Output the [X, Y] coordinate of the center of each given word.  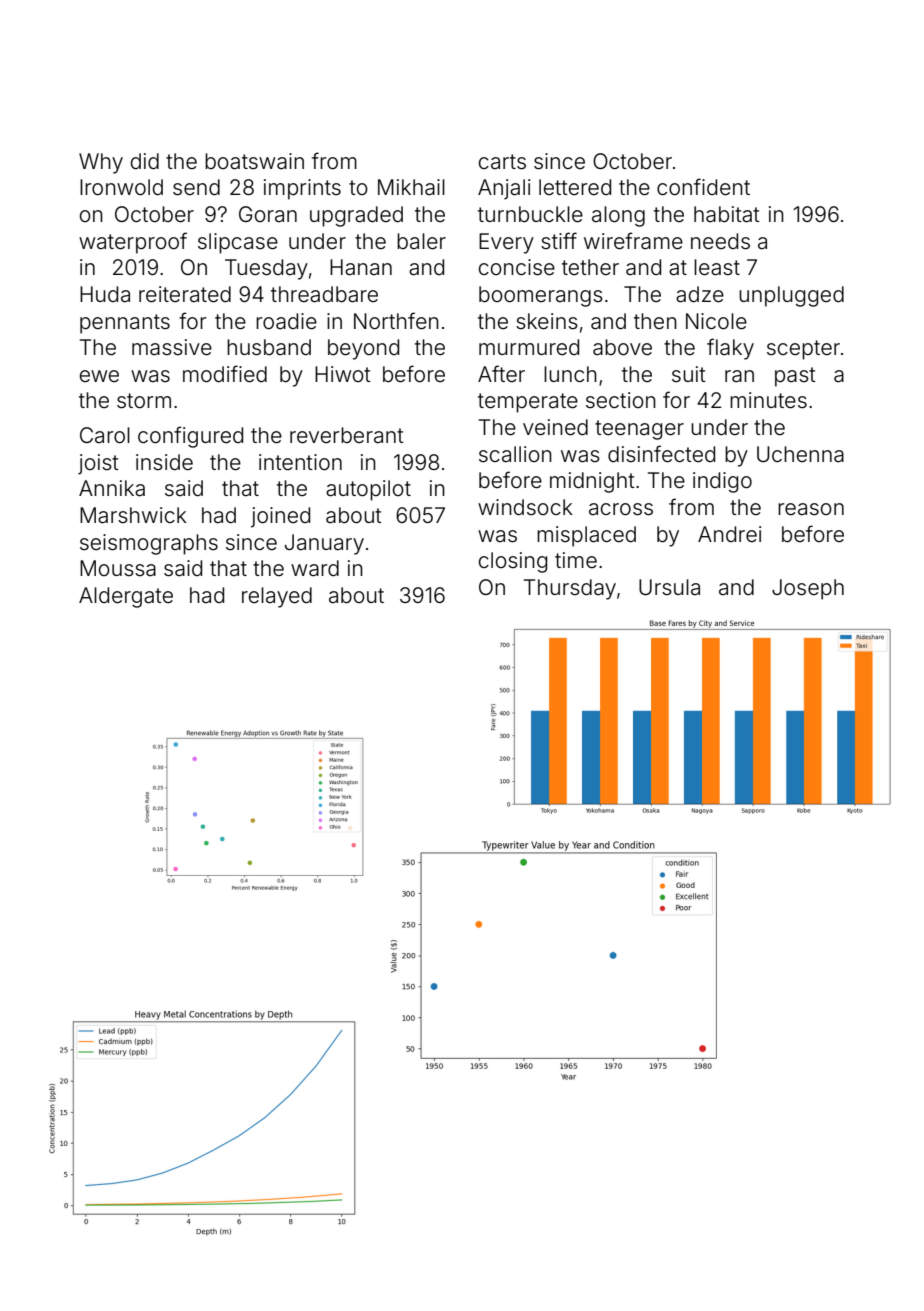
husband [269, 347]
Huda [105, 294]
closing [513, 562]
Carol [105, 435]
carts [502, 162]
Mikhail [411, 187]
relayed [277, 597]
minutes [768, 400]
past [795, 377]
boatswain [254, 161]
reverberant [347, 435]
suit [689, 374]
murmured [529, 347]
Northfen [396, 321]
